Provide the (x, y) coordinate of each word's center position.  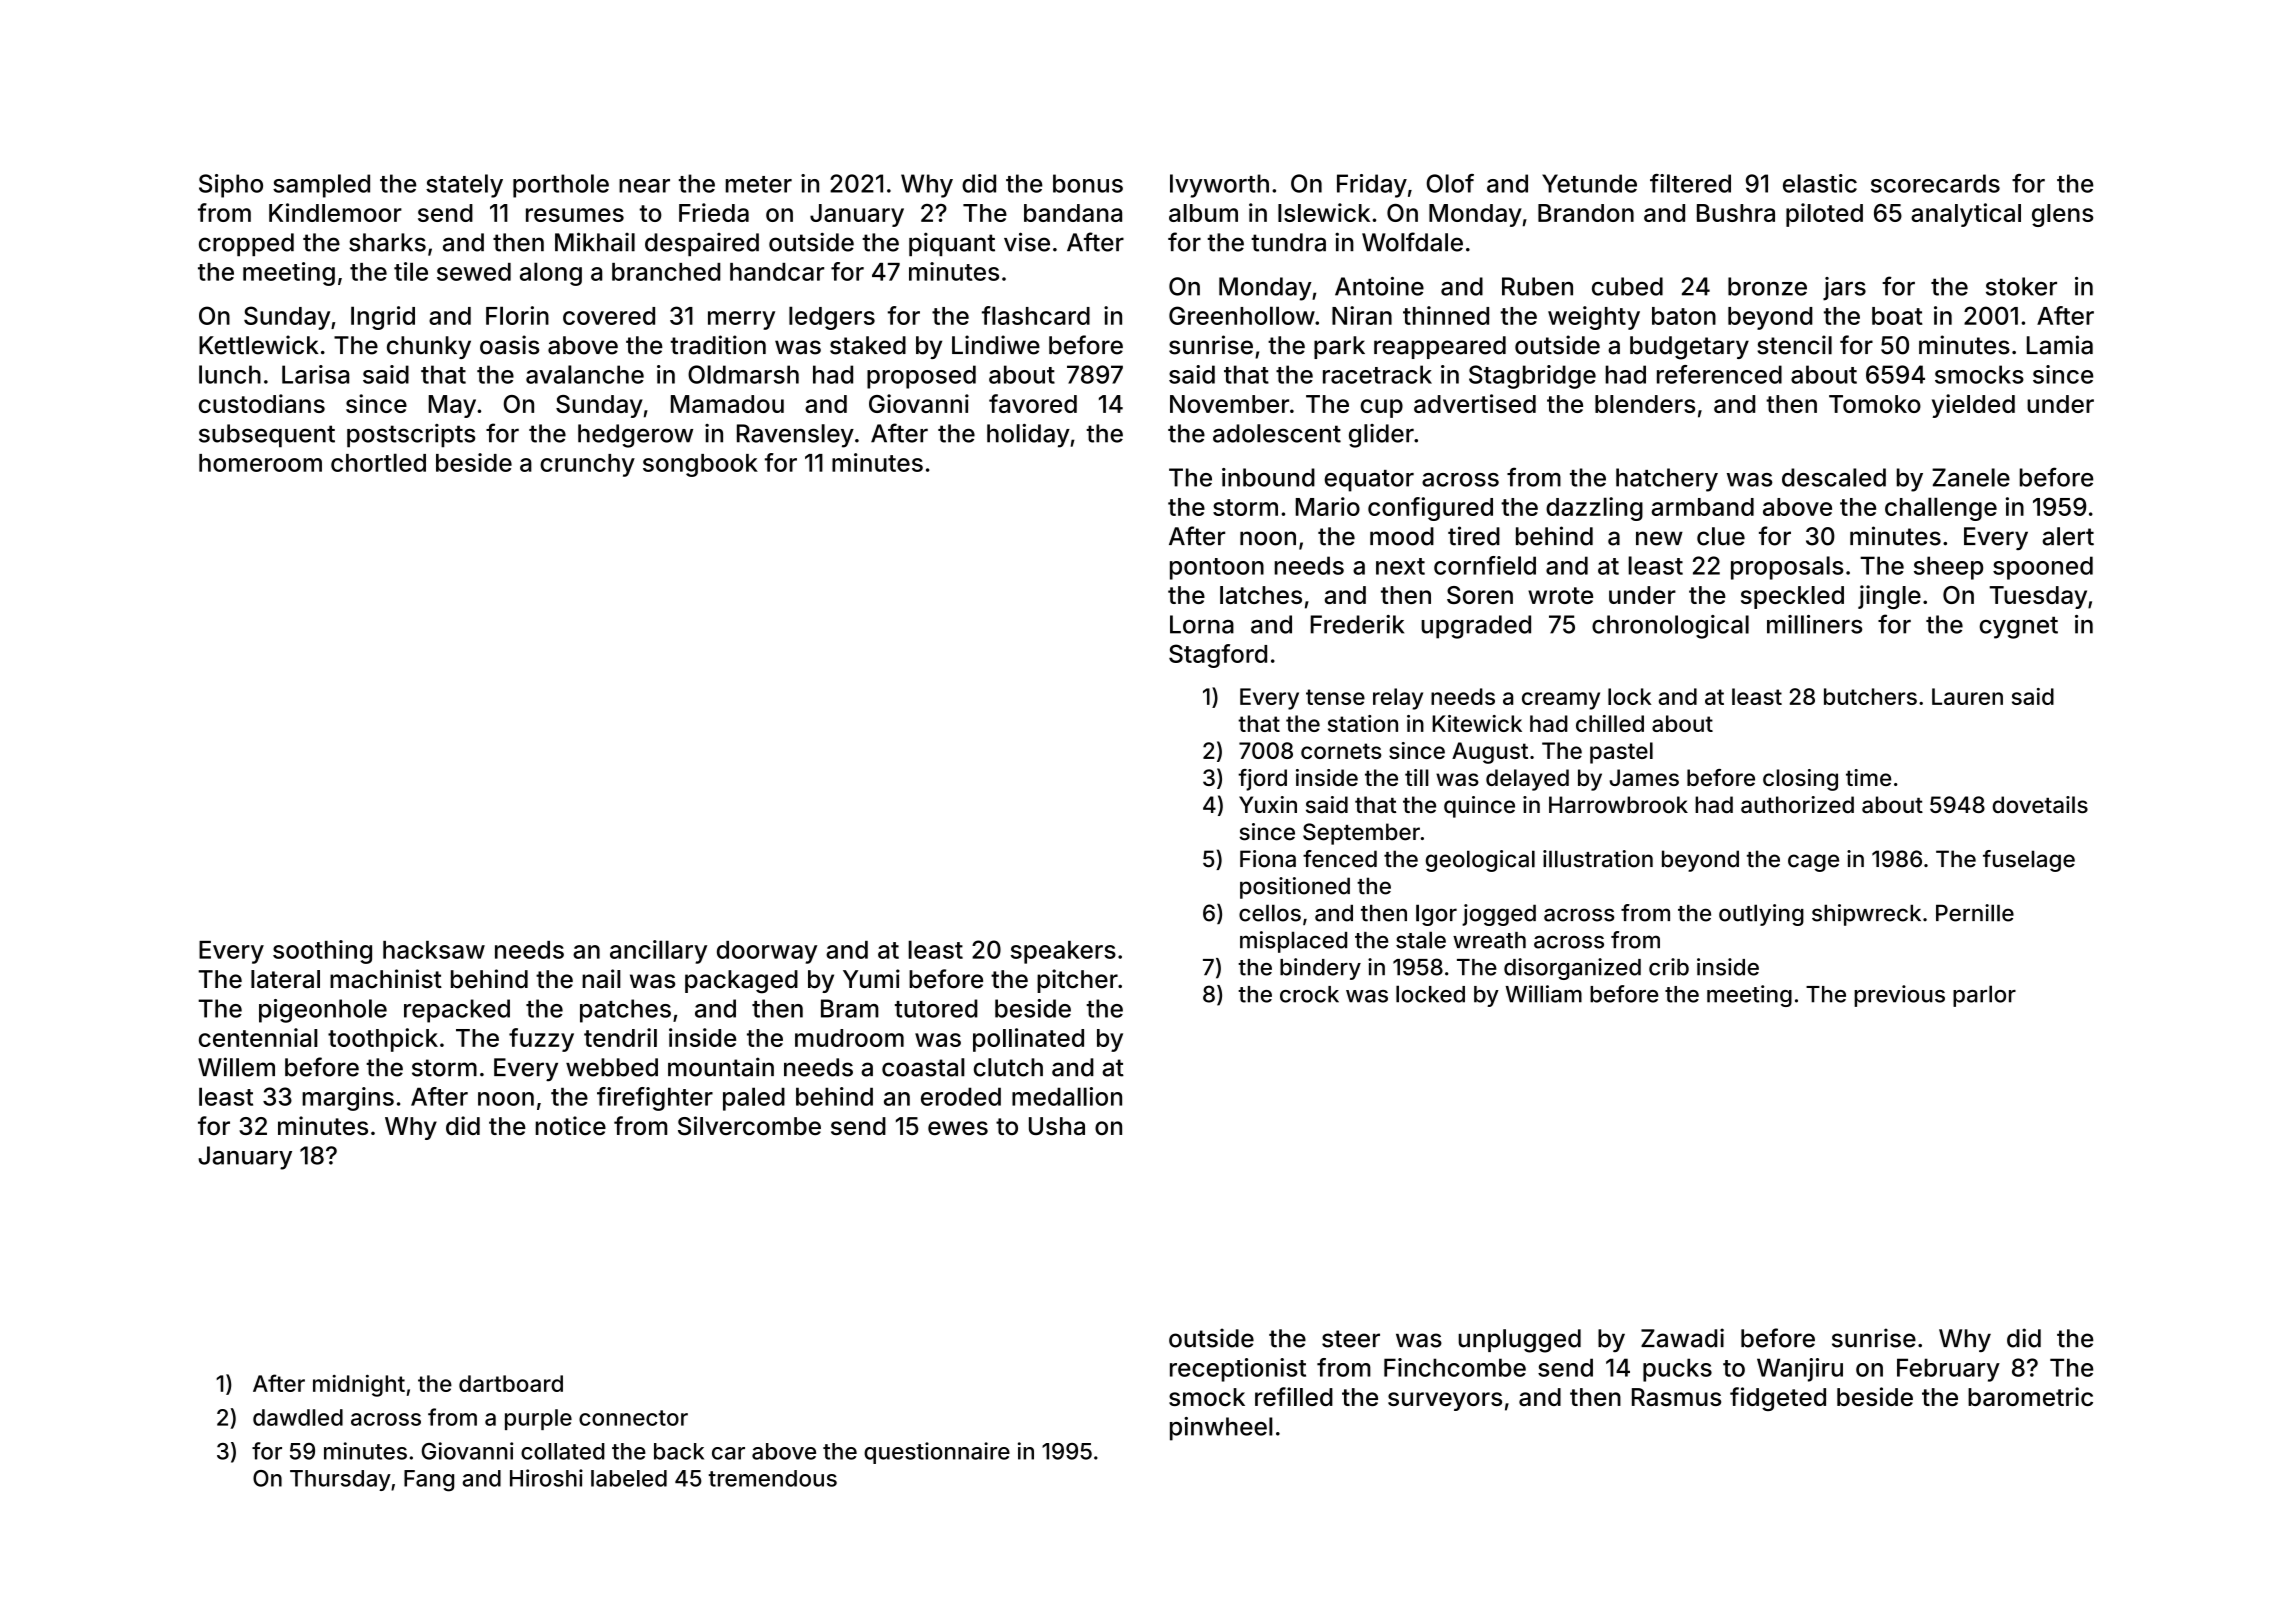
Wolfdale (1412, 242)
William (1544, 994)
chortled (378, 462)
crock (1309, 994)
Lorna (1202, 624)
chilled (1610, 723)
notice (571, 1125)
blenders (1645, 404)
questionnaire (937, 1453)
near (644, 186)
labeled (629, 1478)
